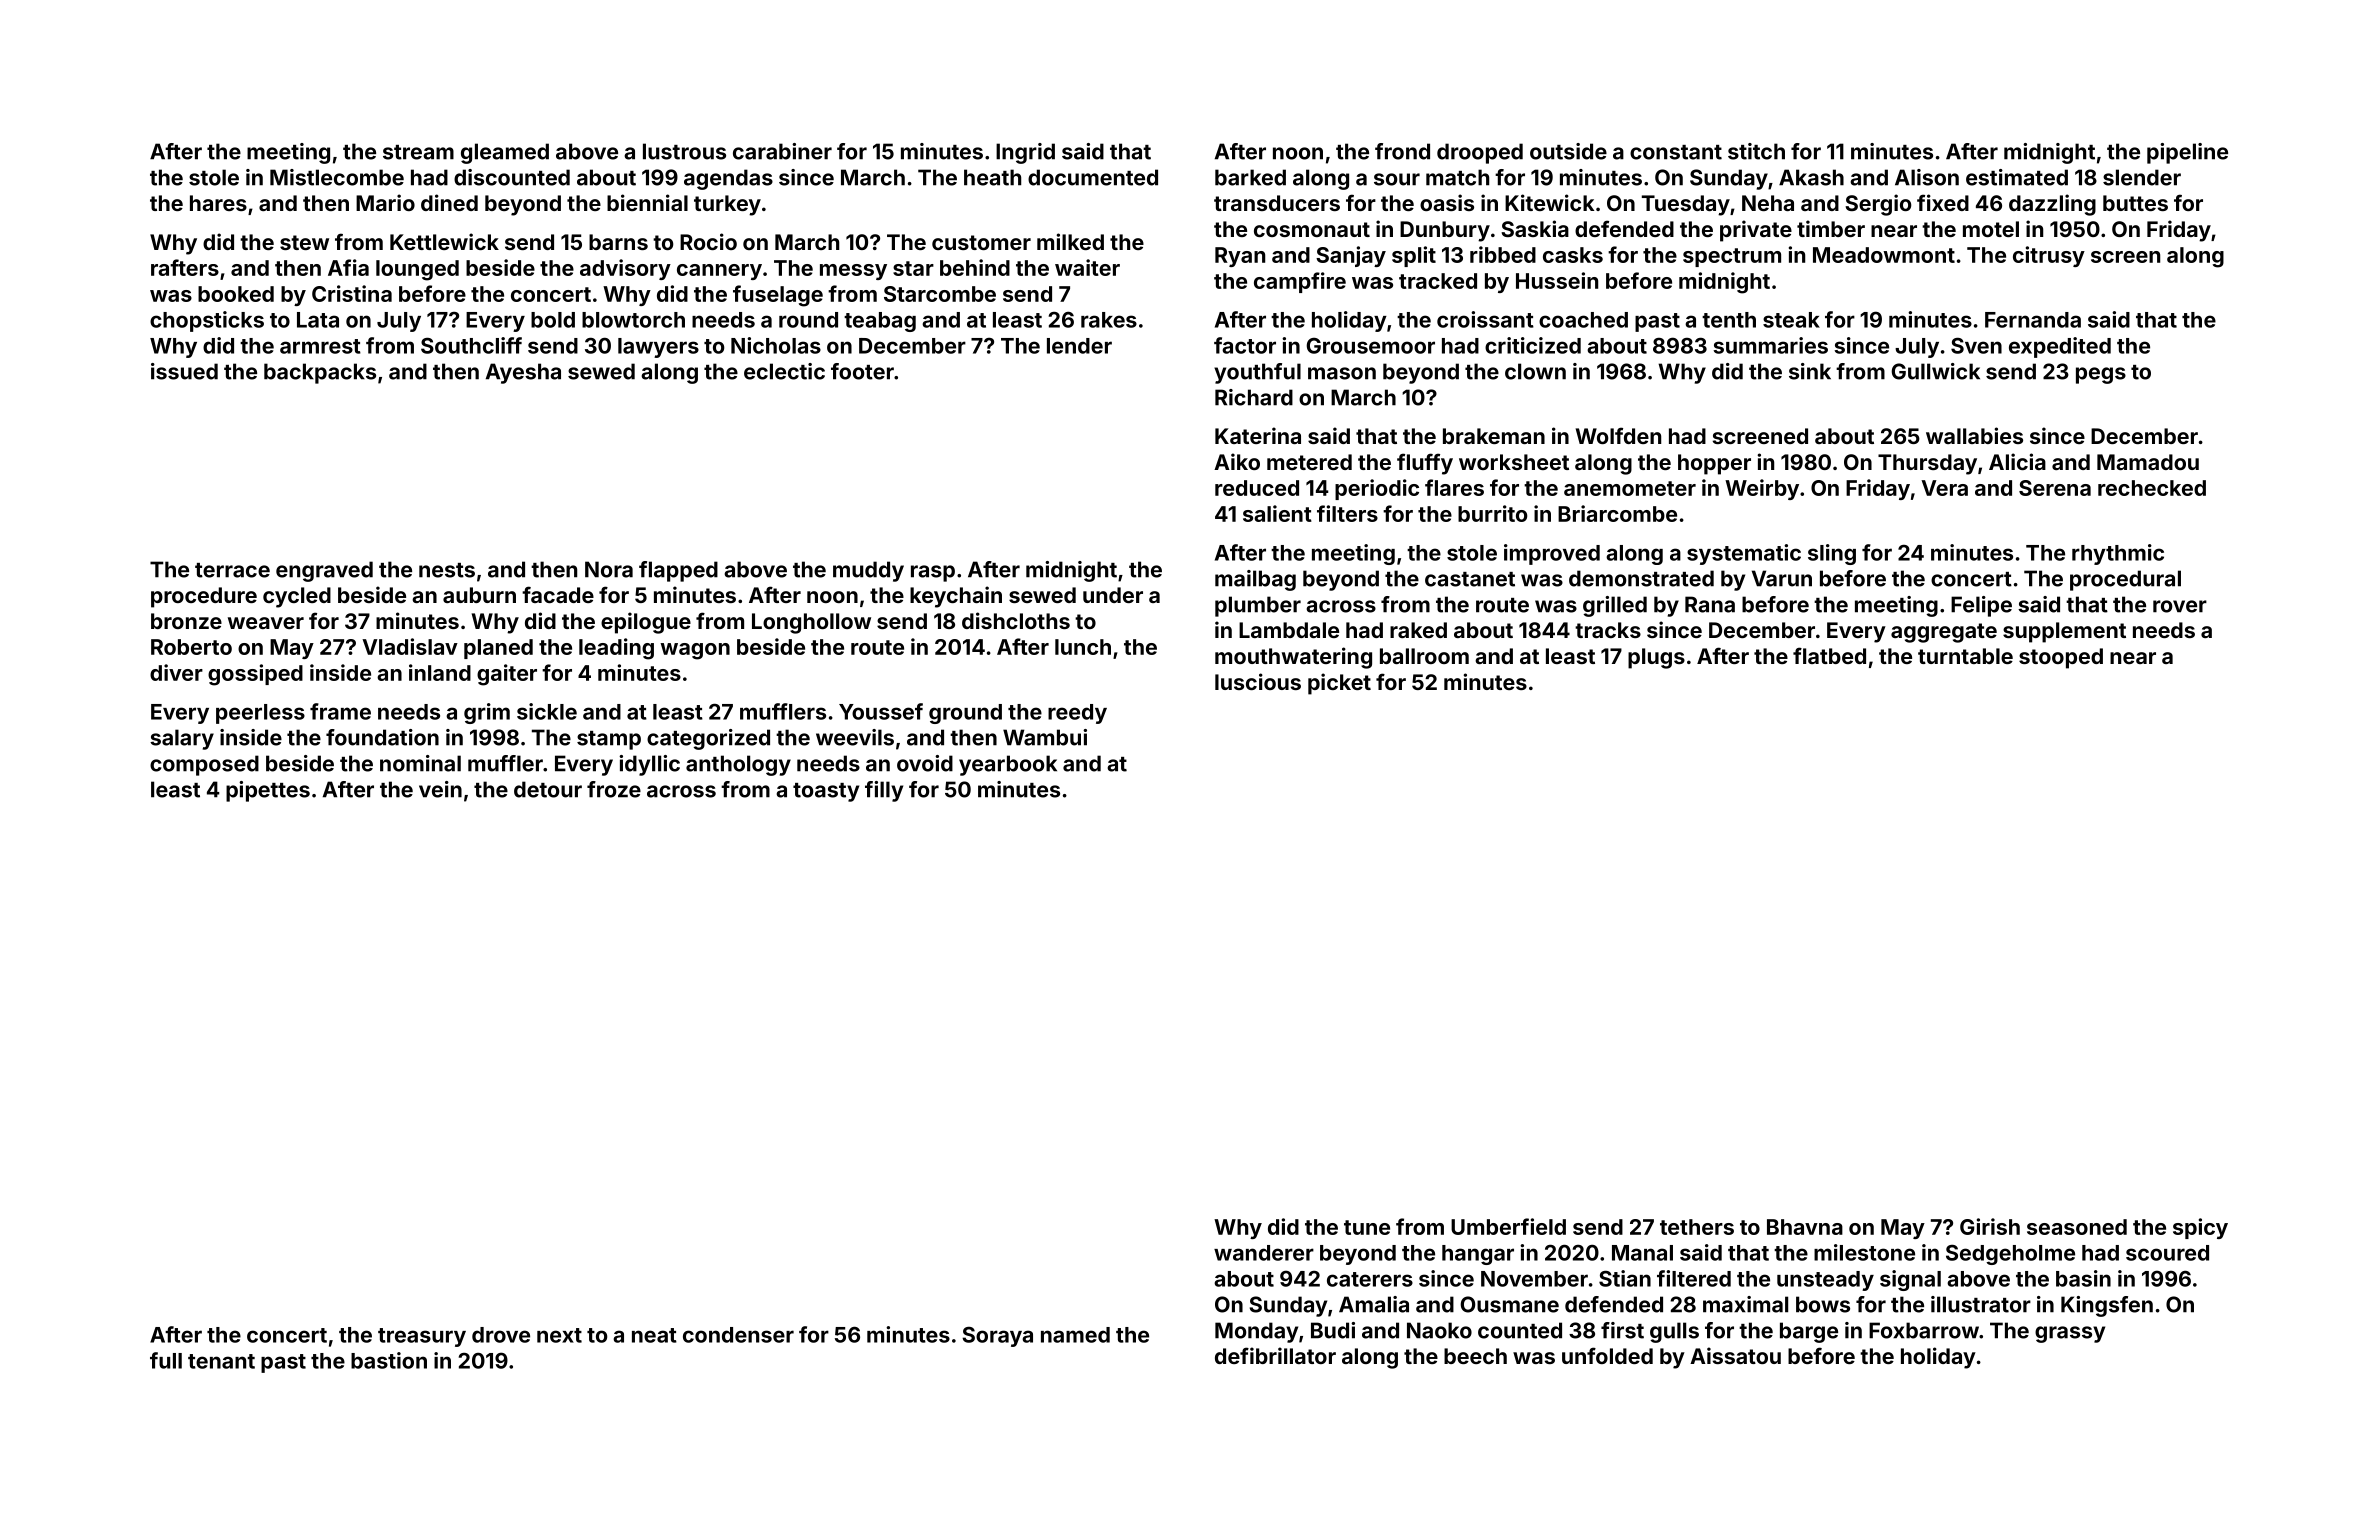 This document has height=1540, width=2380. Describe the element at coordinates (2101, 375) in the document. I see `pegs` at that location.
